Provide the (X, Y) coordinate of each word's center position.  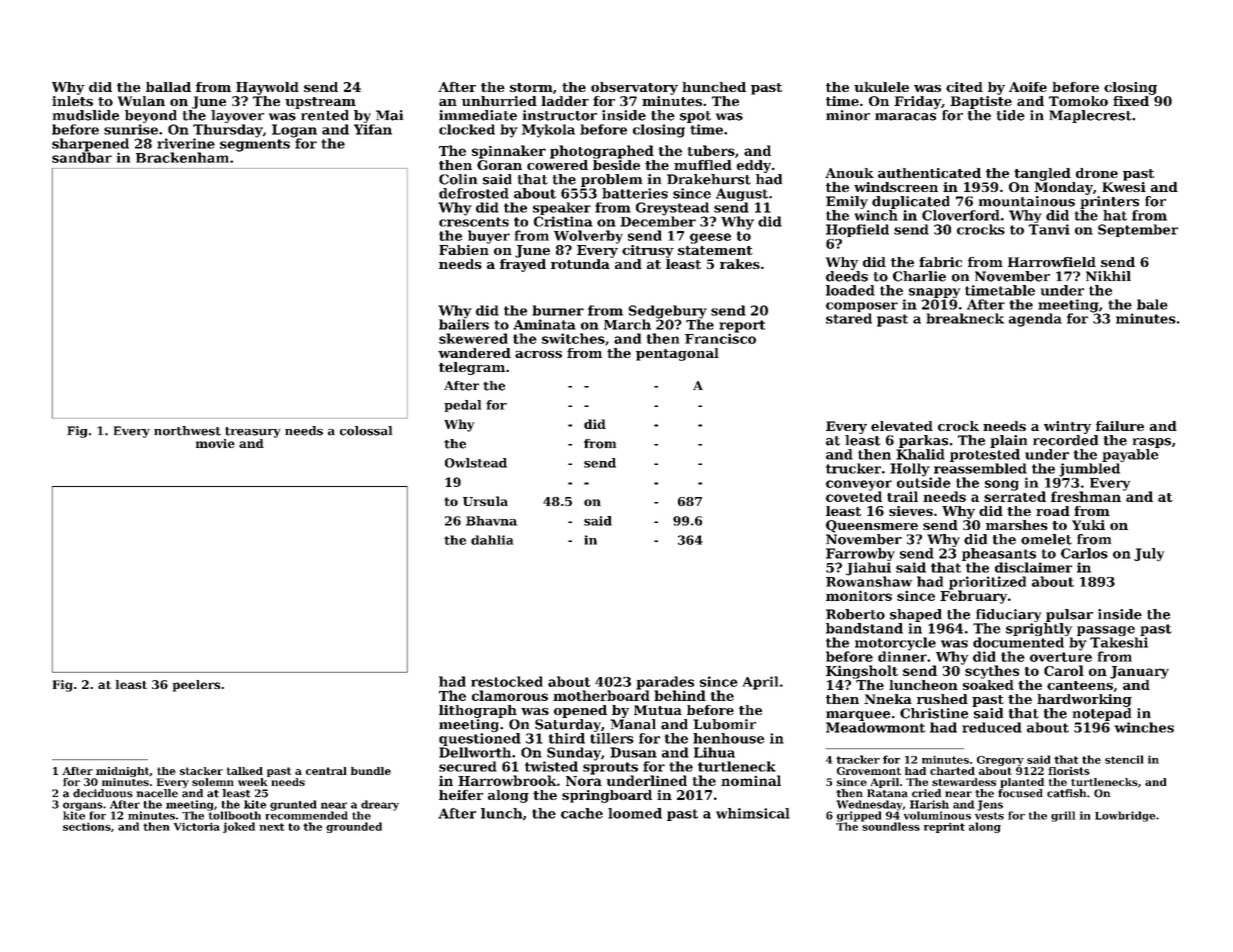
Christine (934, 713)
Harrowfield (1052, 262)
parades (665, 683)
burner (558, 310)
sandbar (82, 157)
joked (239, 827)
